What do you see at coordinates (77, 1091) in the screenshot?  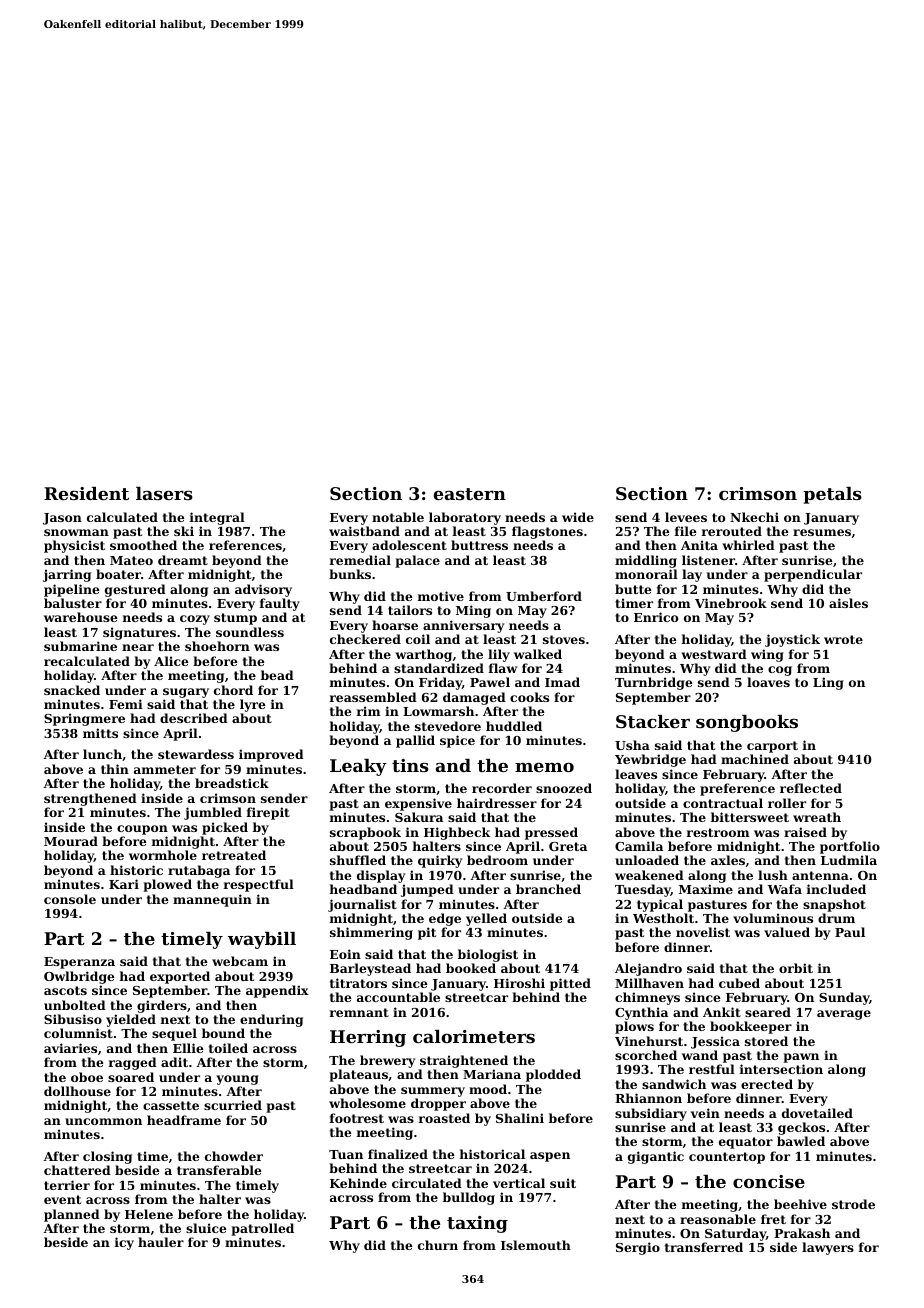 I see `dollhouse` at bounding box center [77, 1091].
